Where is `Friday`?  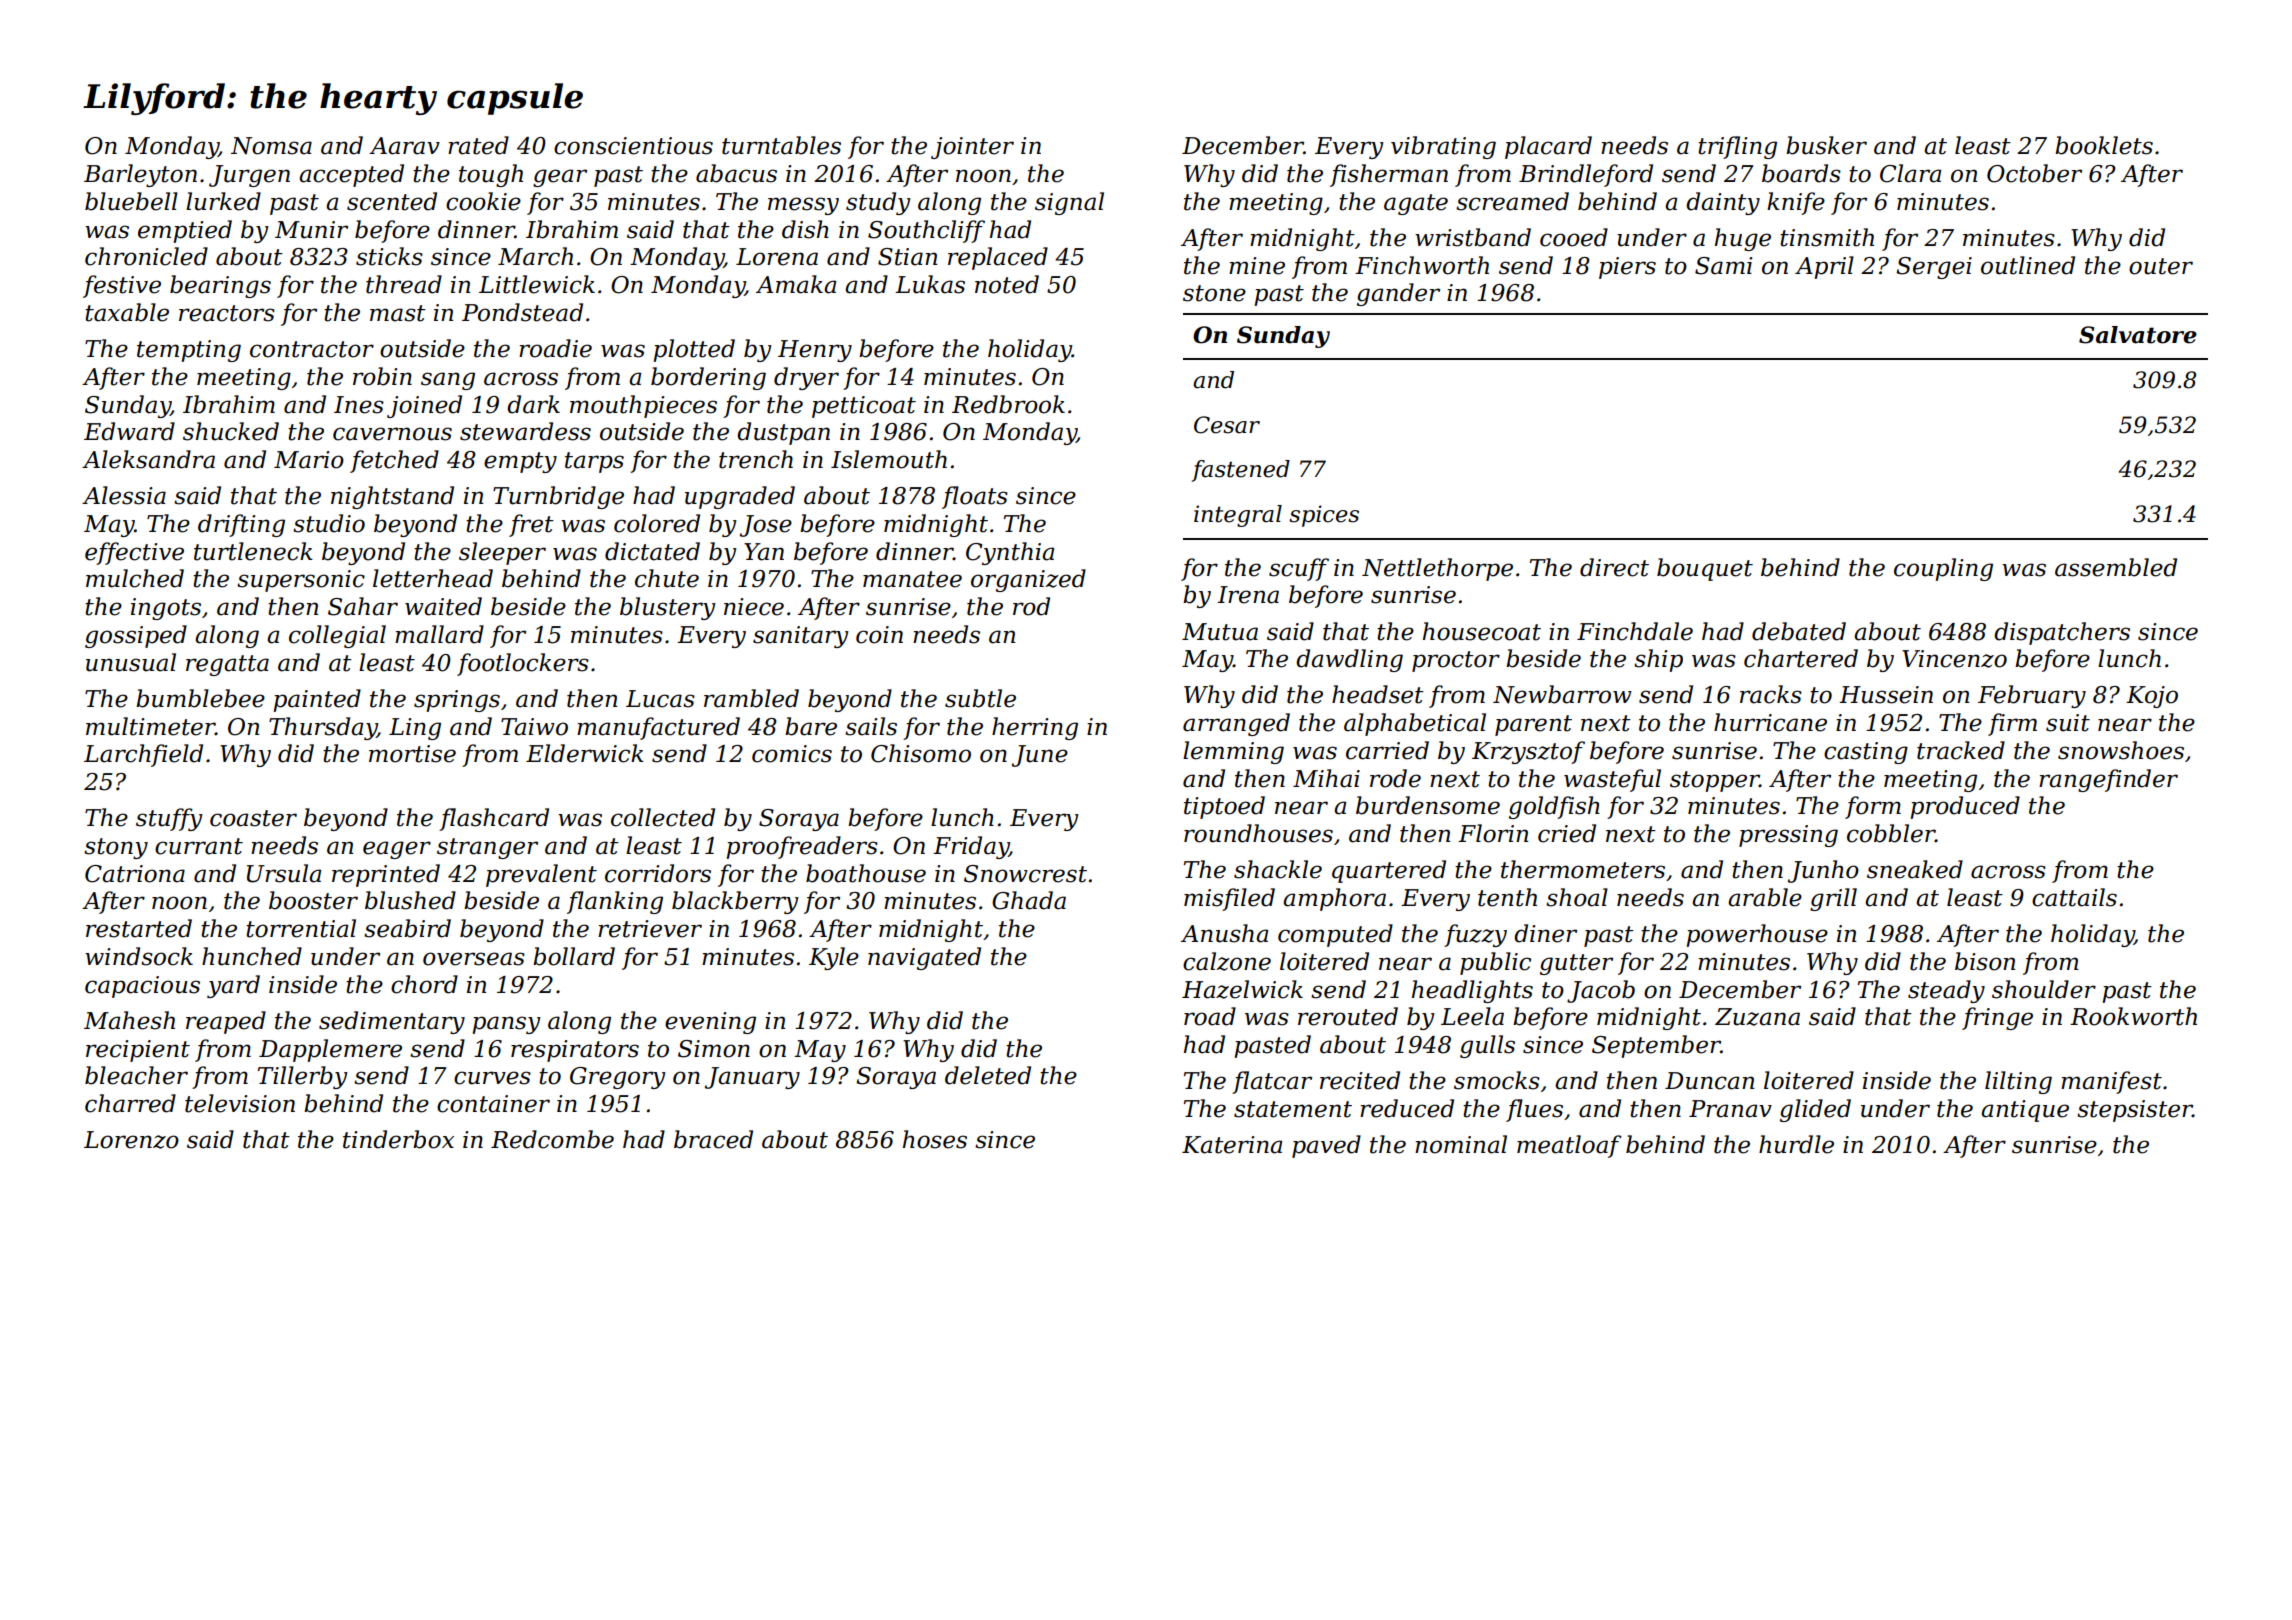 Friday is located at coordinates (971, 847).
